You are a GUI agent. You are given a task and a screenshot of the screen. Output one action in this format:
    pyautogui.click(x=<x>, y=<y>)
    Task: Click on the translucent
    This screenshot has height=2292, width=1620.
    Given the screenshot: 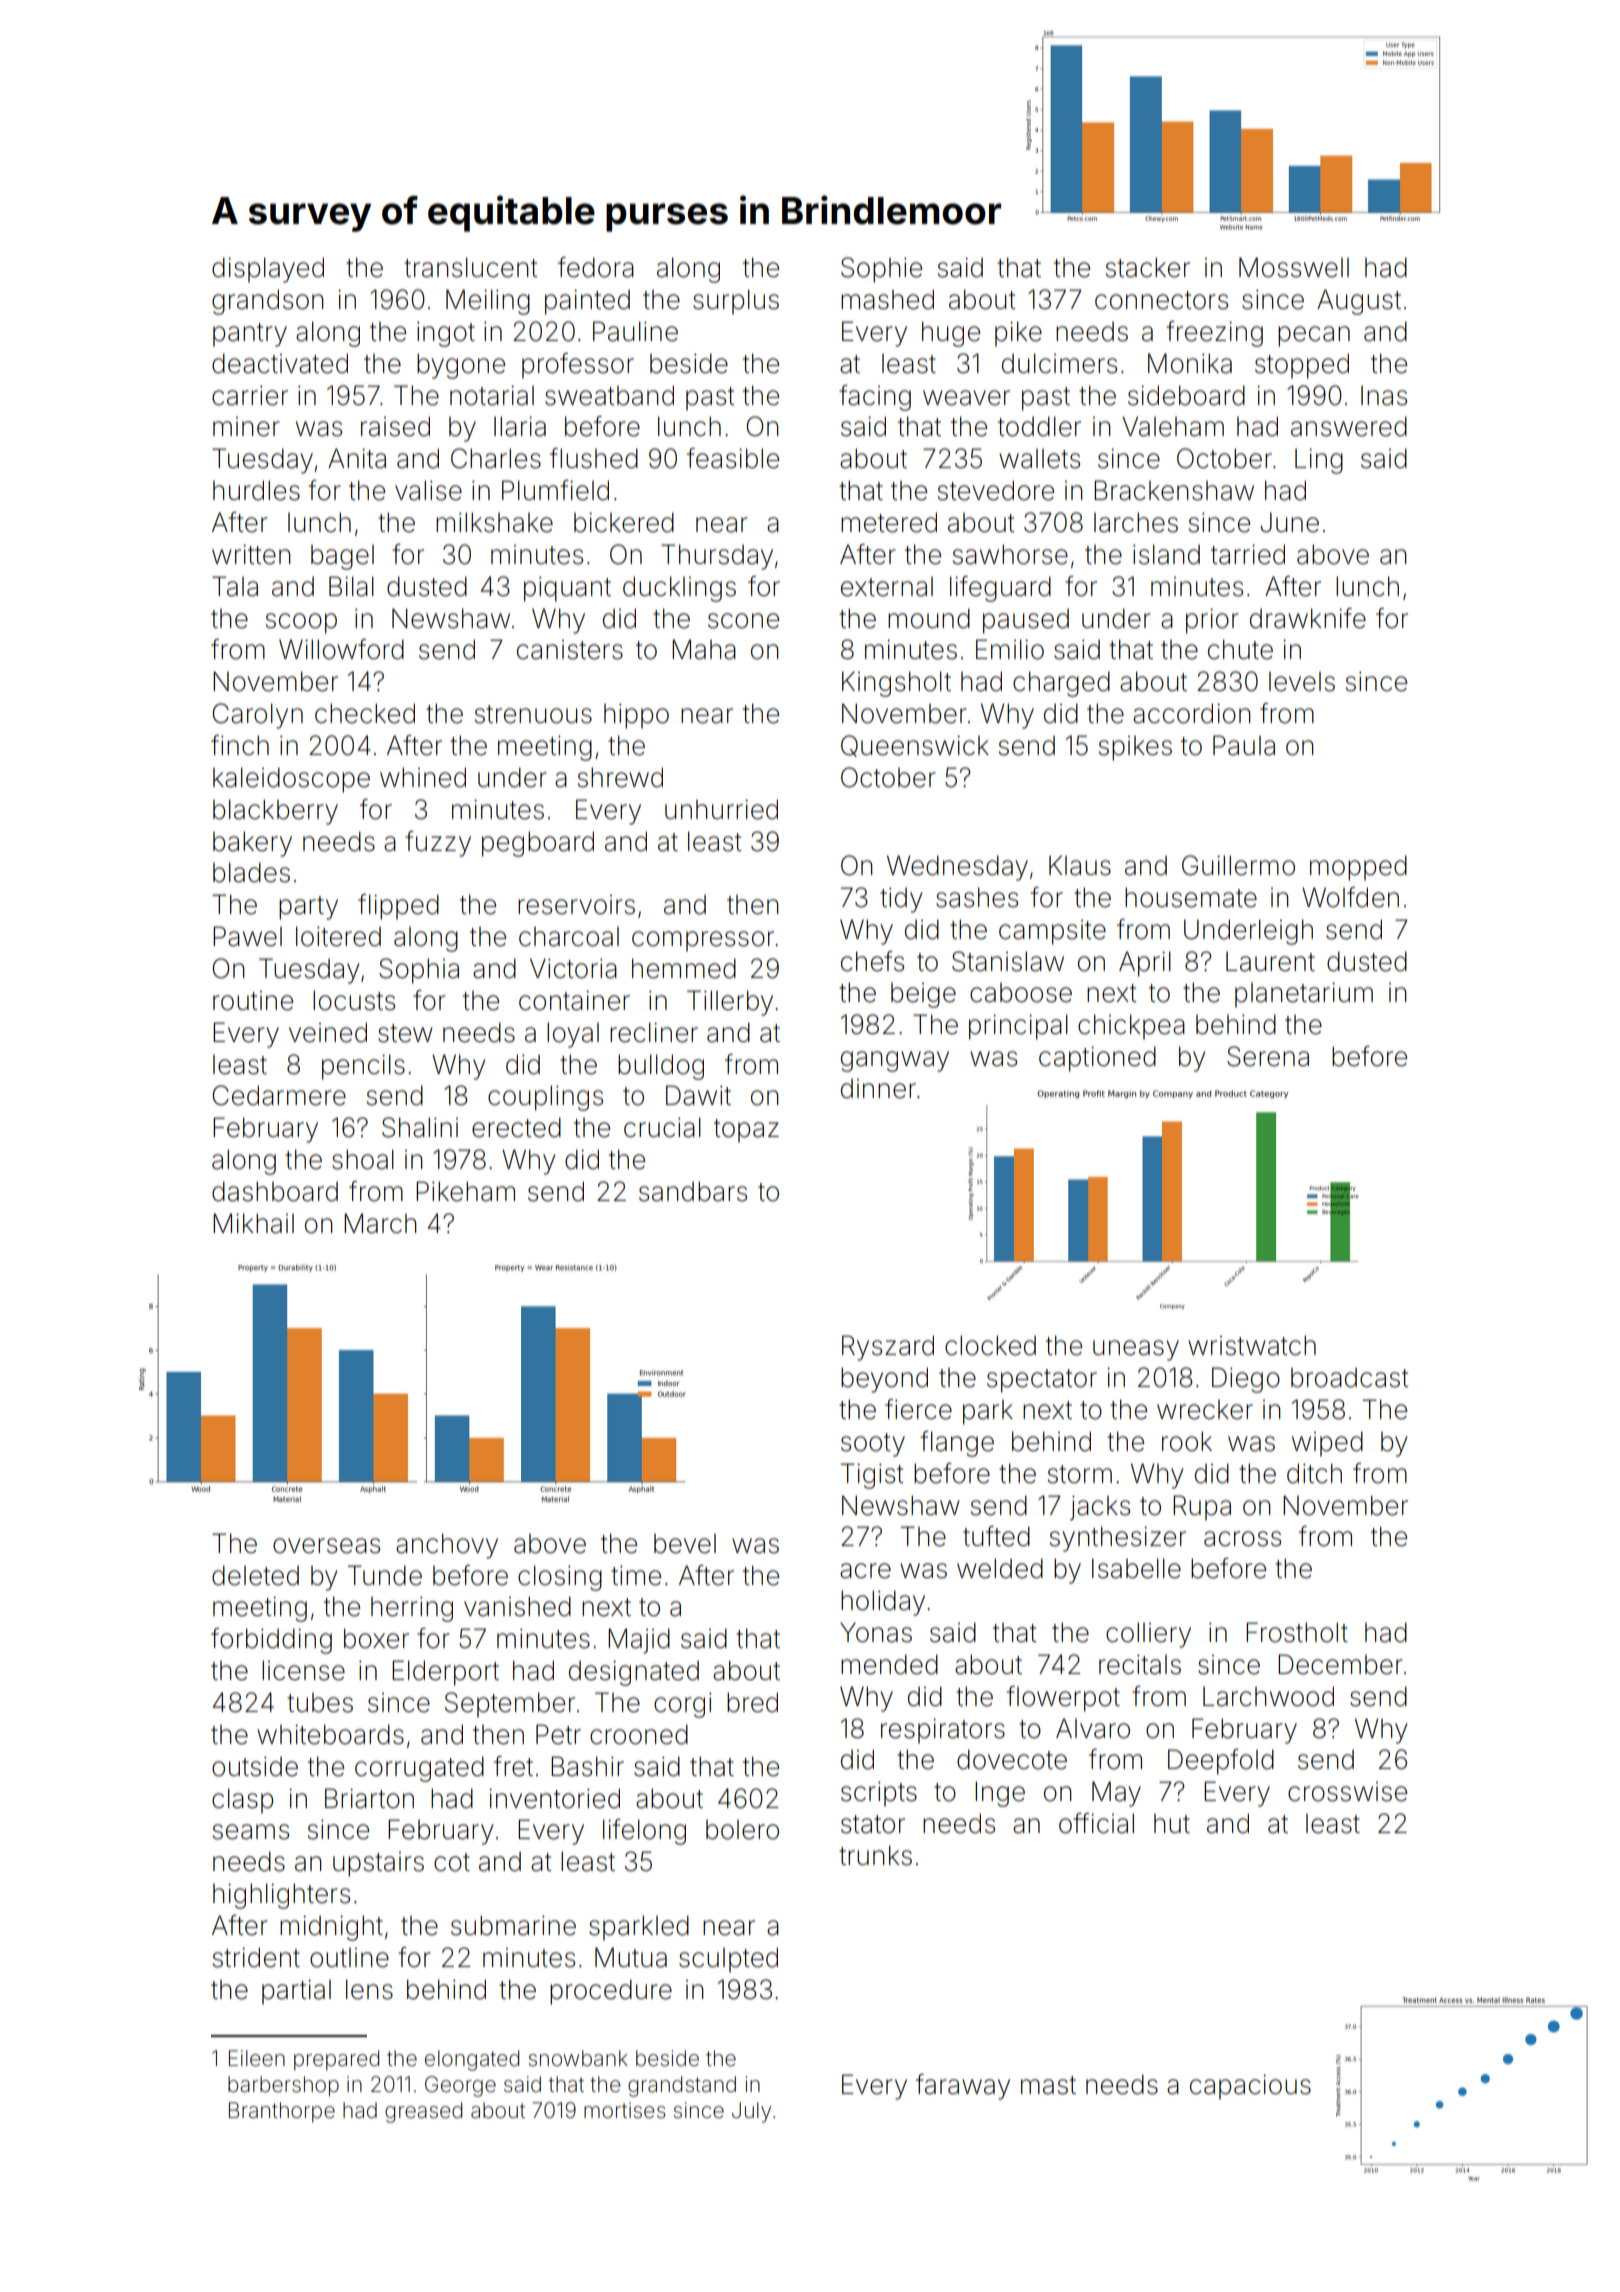 What is the action you would take?
    pyautogui.click(x=471, y=267)
